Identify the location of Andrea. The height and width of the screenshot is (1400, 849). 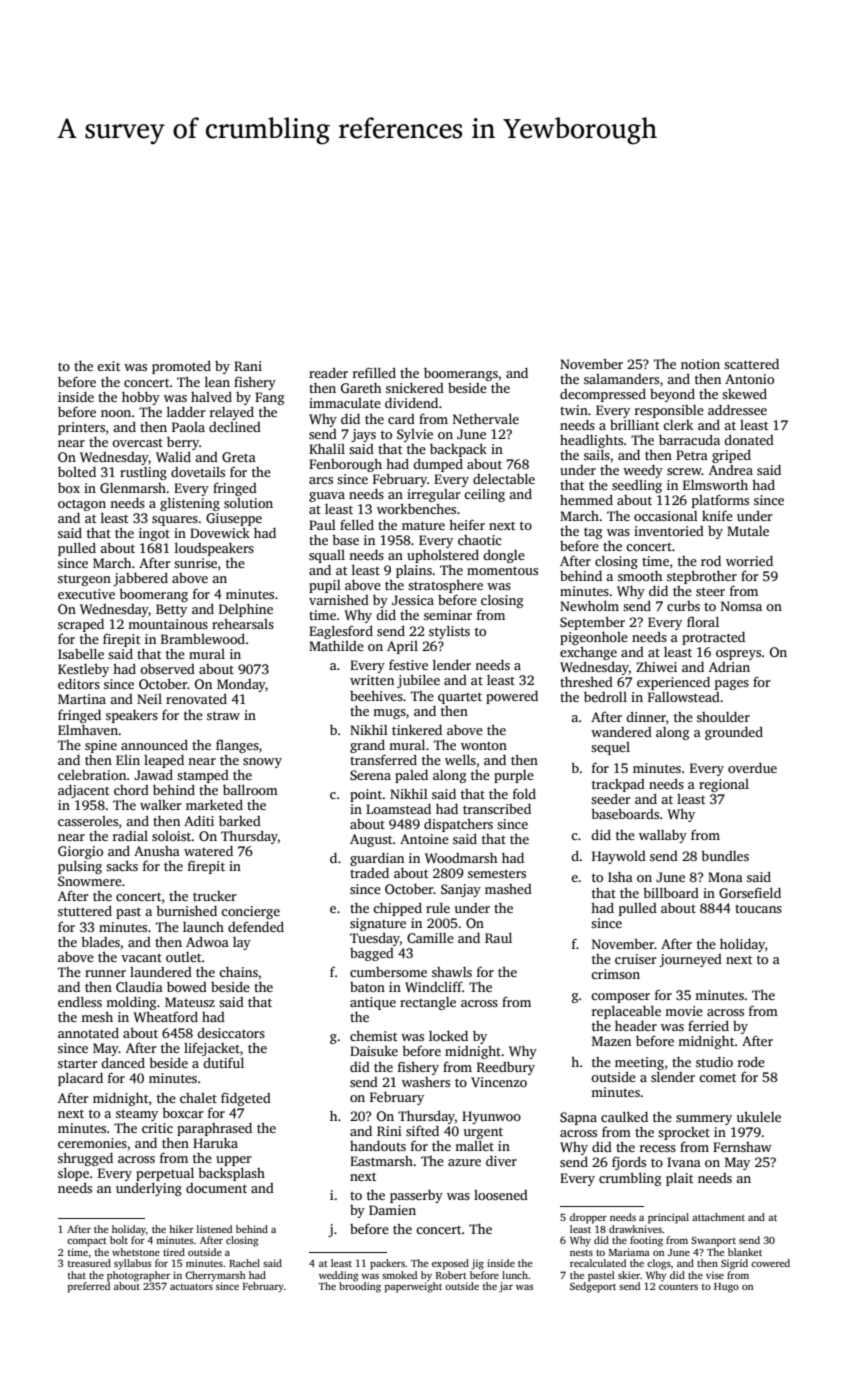
(731, 470).
